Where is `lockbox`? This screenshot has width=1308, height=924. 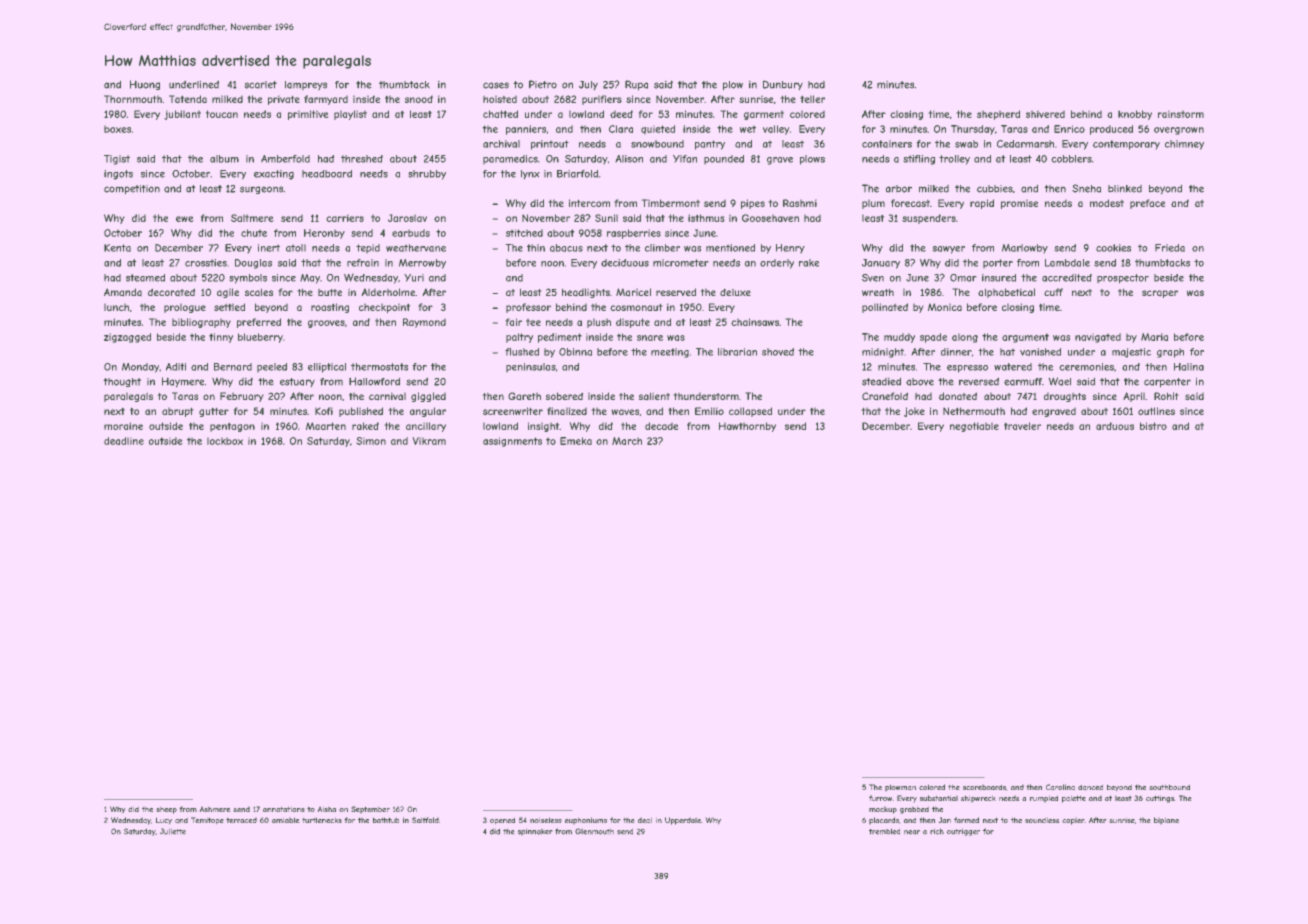
lockbox is located at coordinates (225, 441).
